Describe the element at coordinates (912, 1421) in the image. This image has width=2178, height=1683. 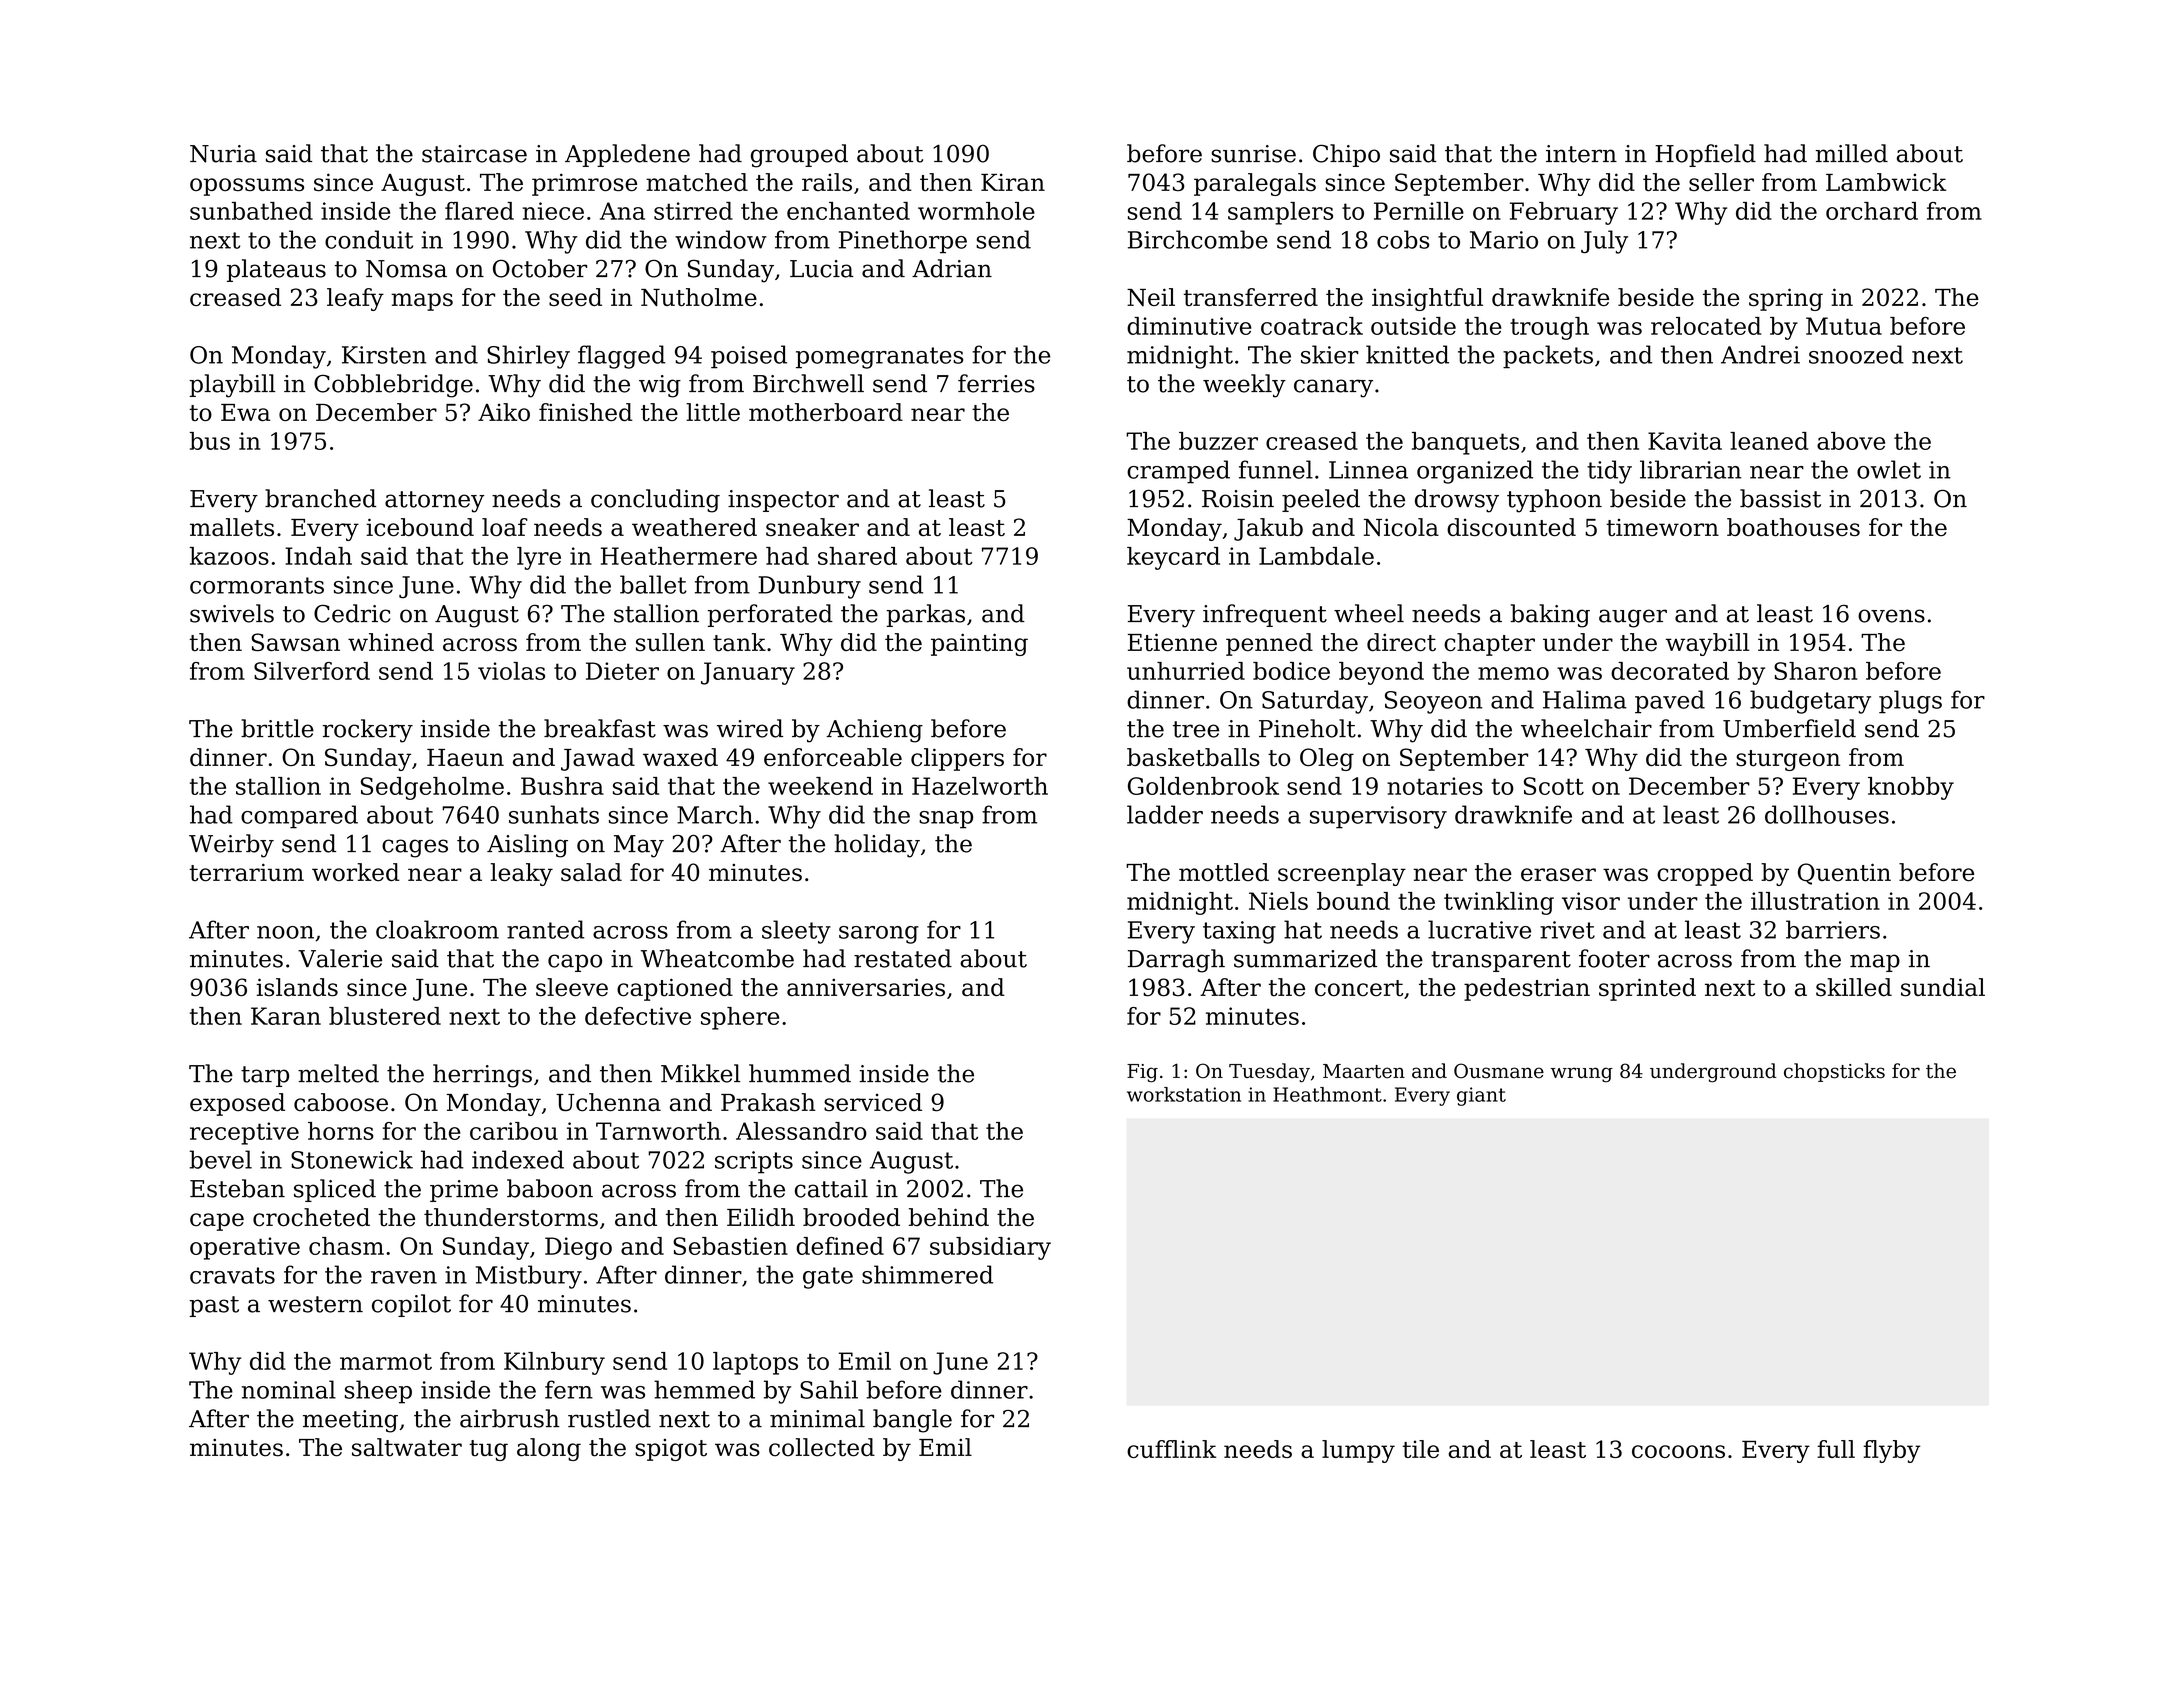
I see `bangle` at that location.
